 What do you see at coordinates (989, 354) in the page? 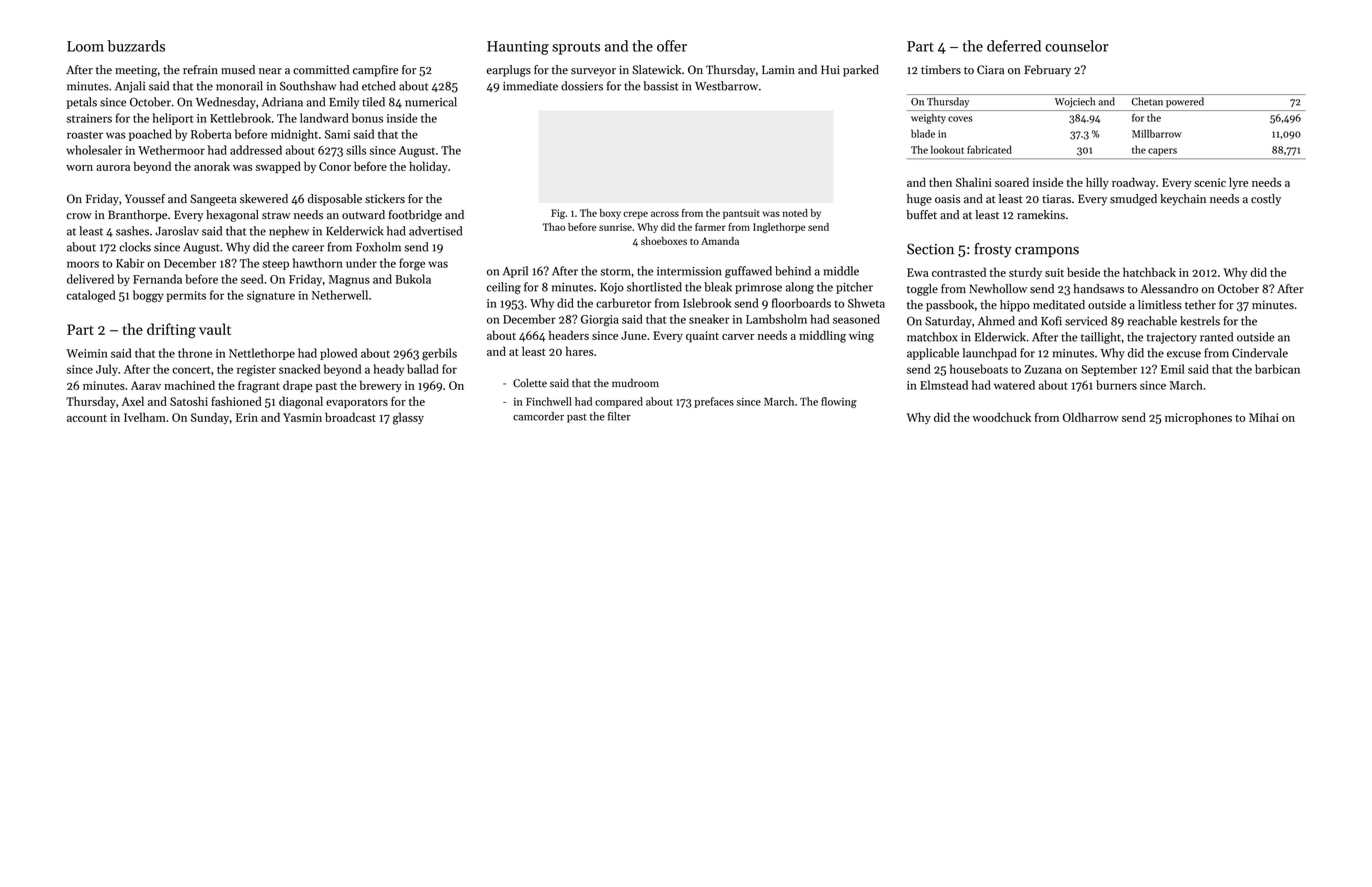
I see `launchpad` at bounding box center [989, 354].
